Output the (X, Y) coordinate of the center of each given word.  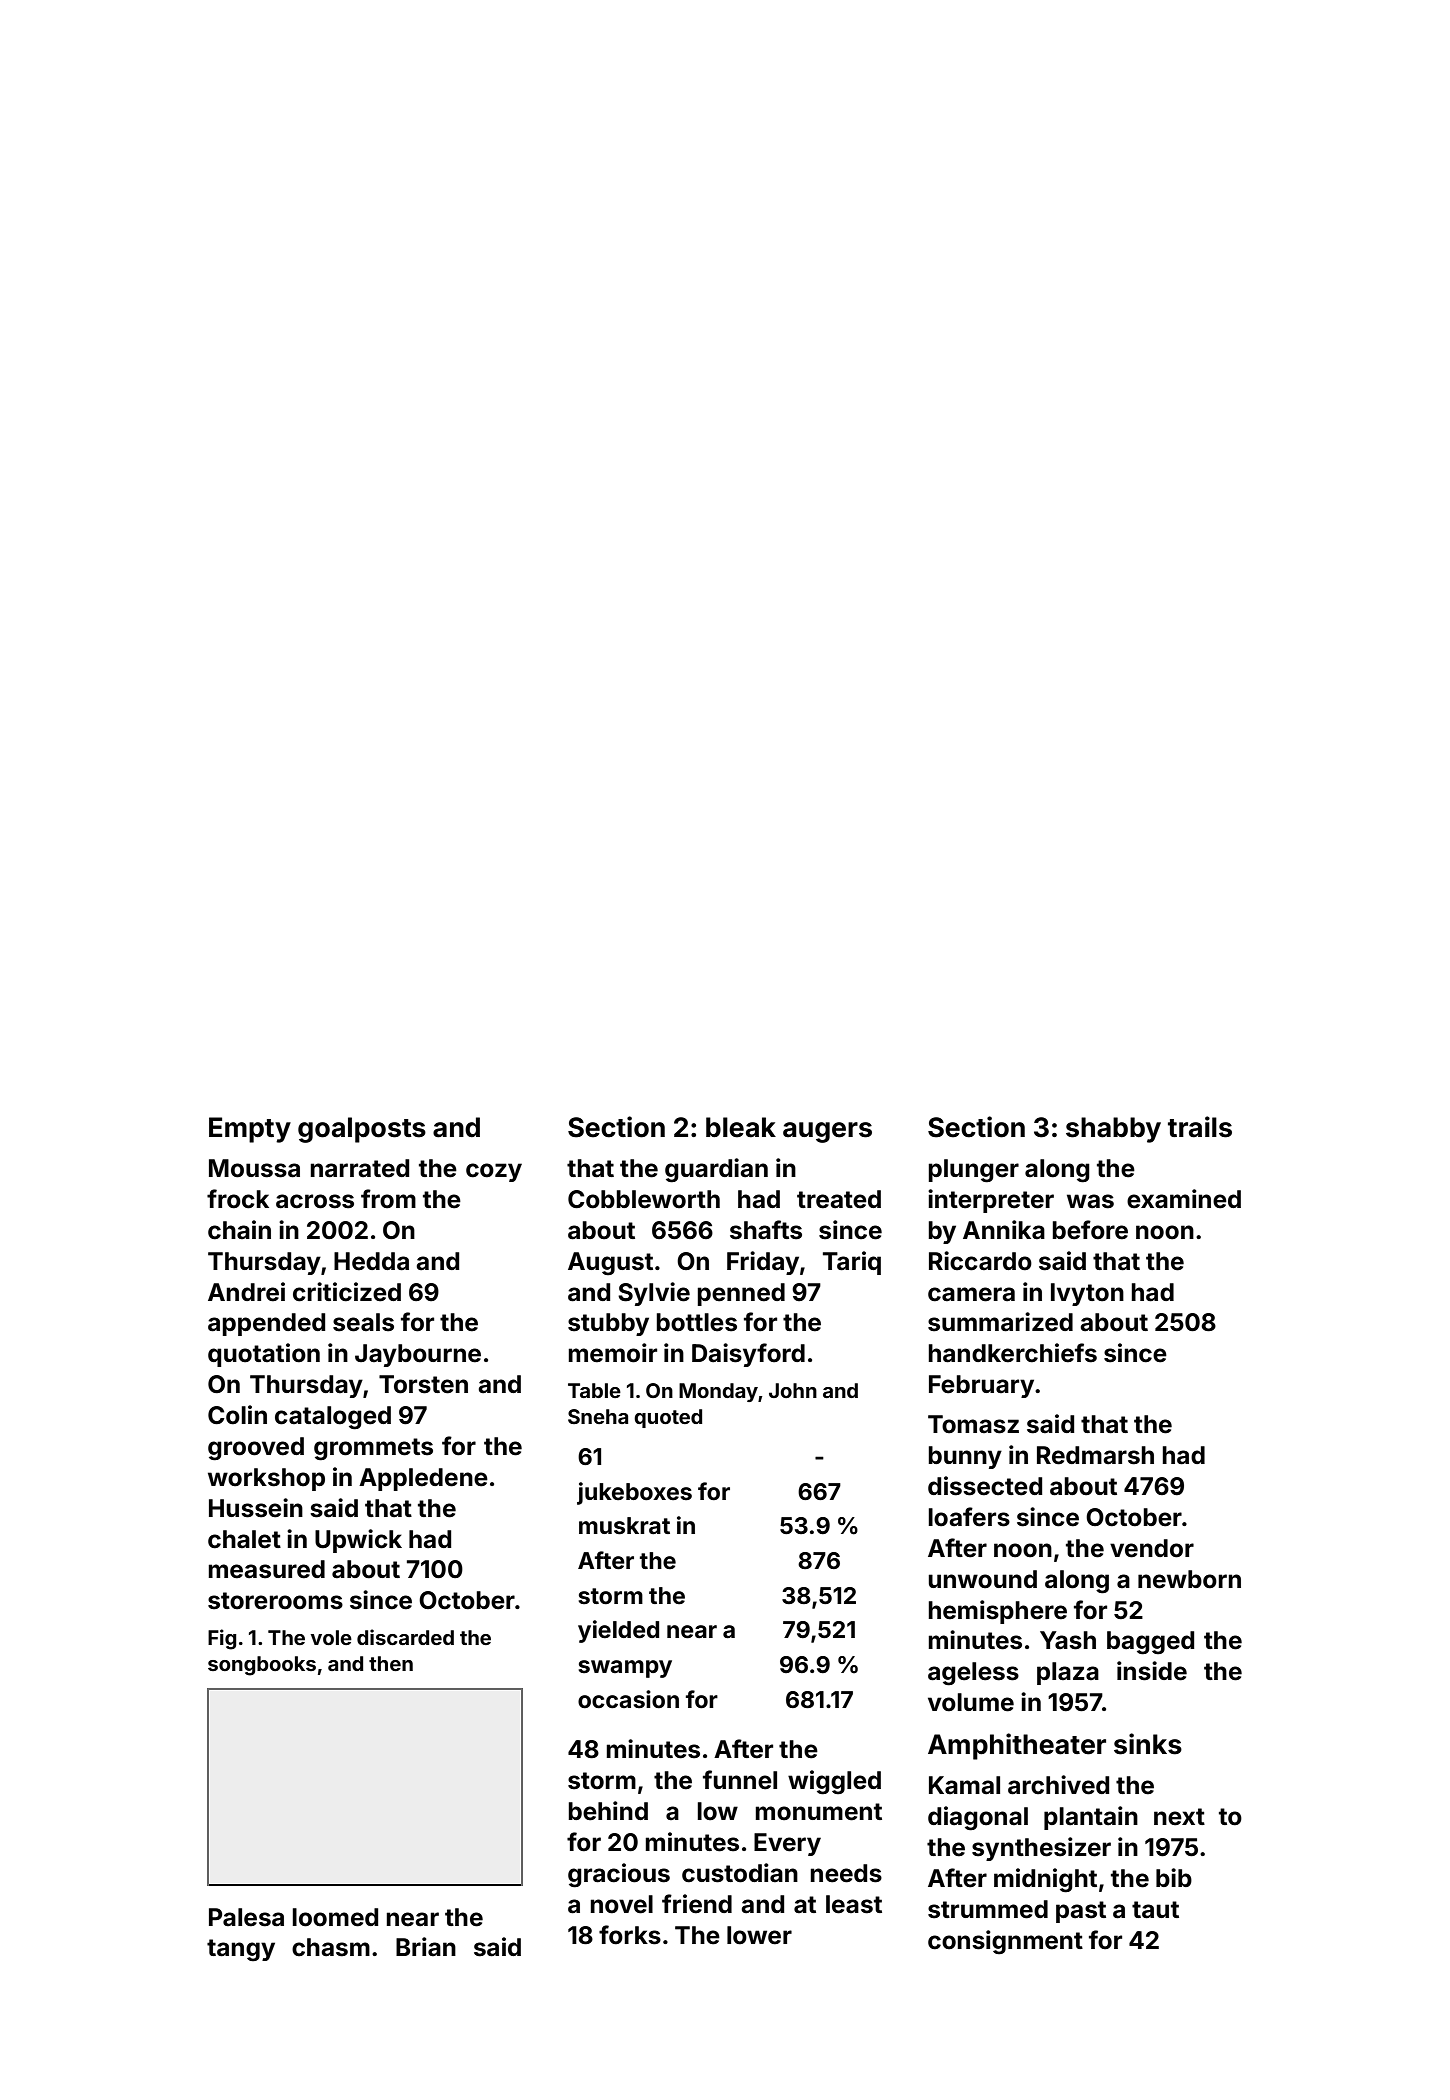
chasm (331, 1947)
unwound (982, 1579)
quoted (668, 1418)
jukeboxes (634, 1493)
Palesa (246, 1917)
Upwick (358, 1541)
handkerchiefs (1012, 1353)
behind (608, 1811)
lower (759, 1935)
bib (1174, 1877)
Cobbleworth (644, 1199)
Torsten (423, 1384)
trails (1200, 1127)
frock (238, 1199)
